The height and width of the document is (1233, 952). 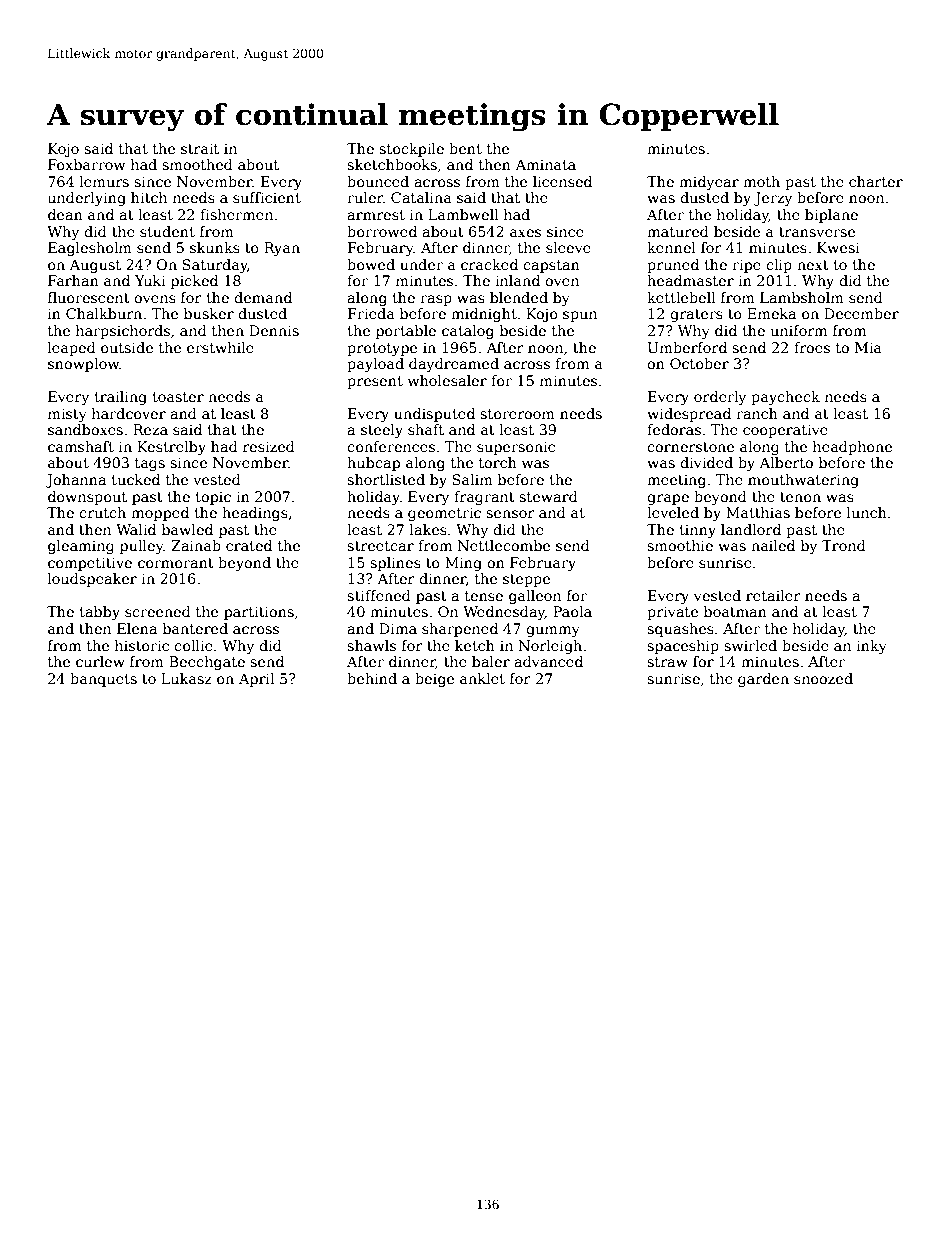 I want to click on Aminata, so click(x=545, y=164).
